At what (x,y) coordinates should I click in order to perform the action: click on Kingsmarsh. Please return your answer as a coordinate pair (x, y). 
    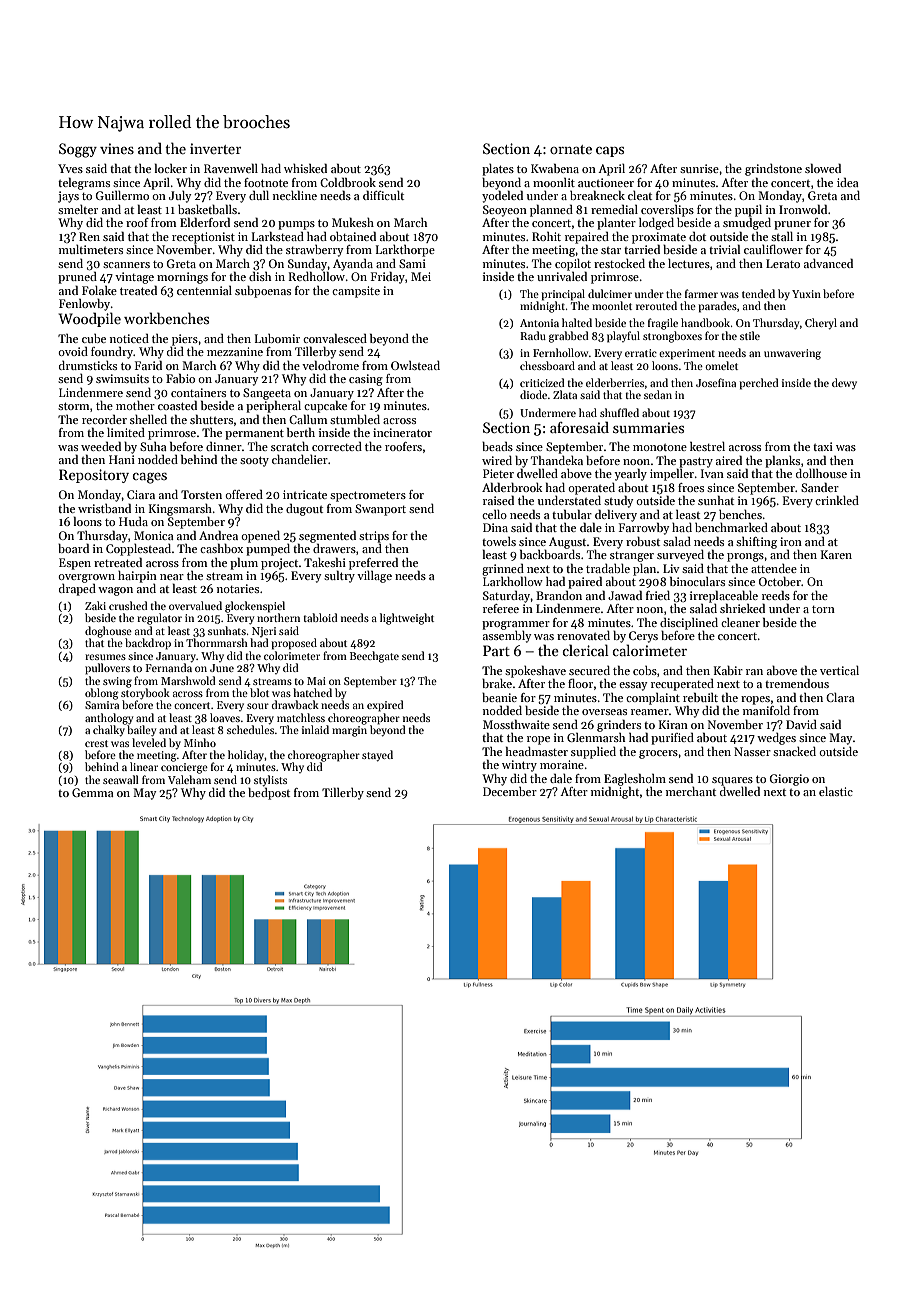
    Looking at the image, I should click on (181, 510).
